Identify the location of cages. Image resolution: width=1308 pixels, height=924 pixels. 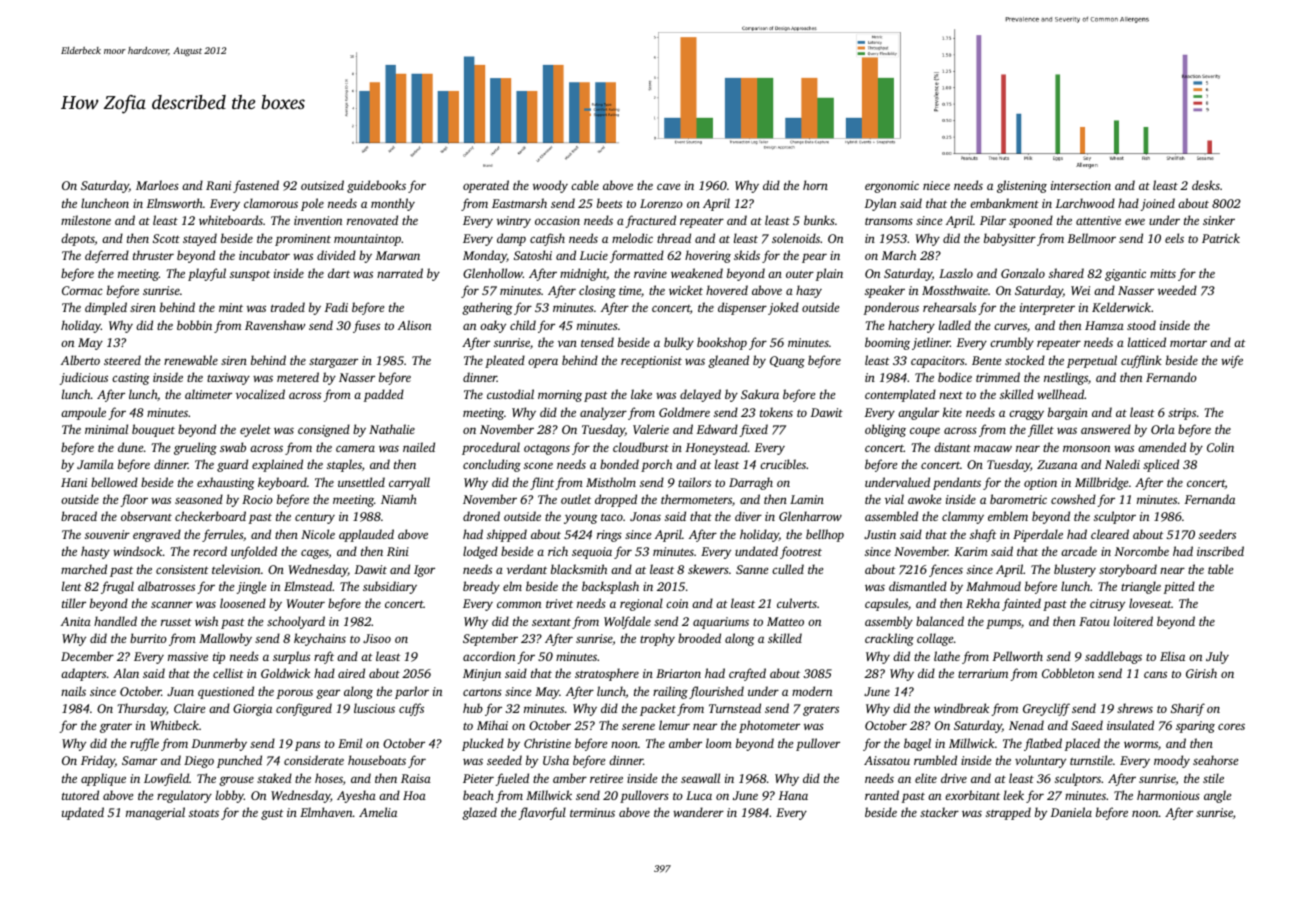
(315, 554).
